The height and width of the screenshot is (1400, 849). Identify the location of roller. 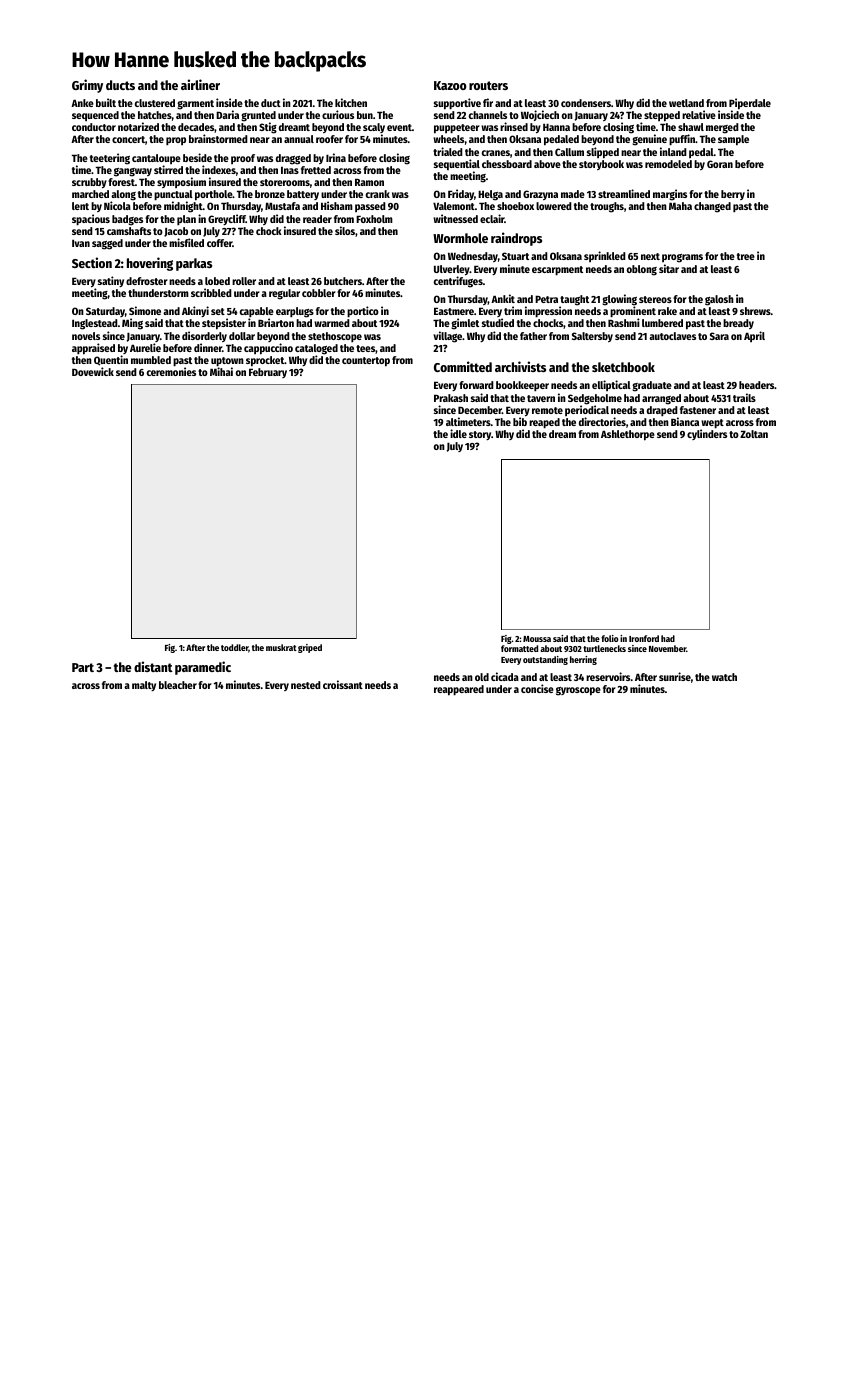
(244, 281).
